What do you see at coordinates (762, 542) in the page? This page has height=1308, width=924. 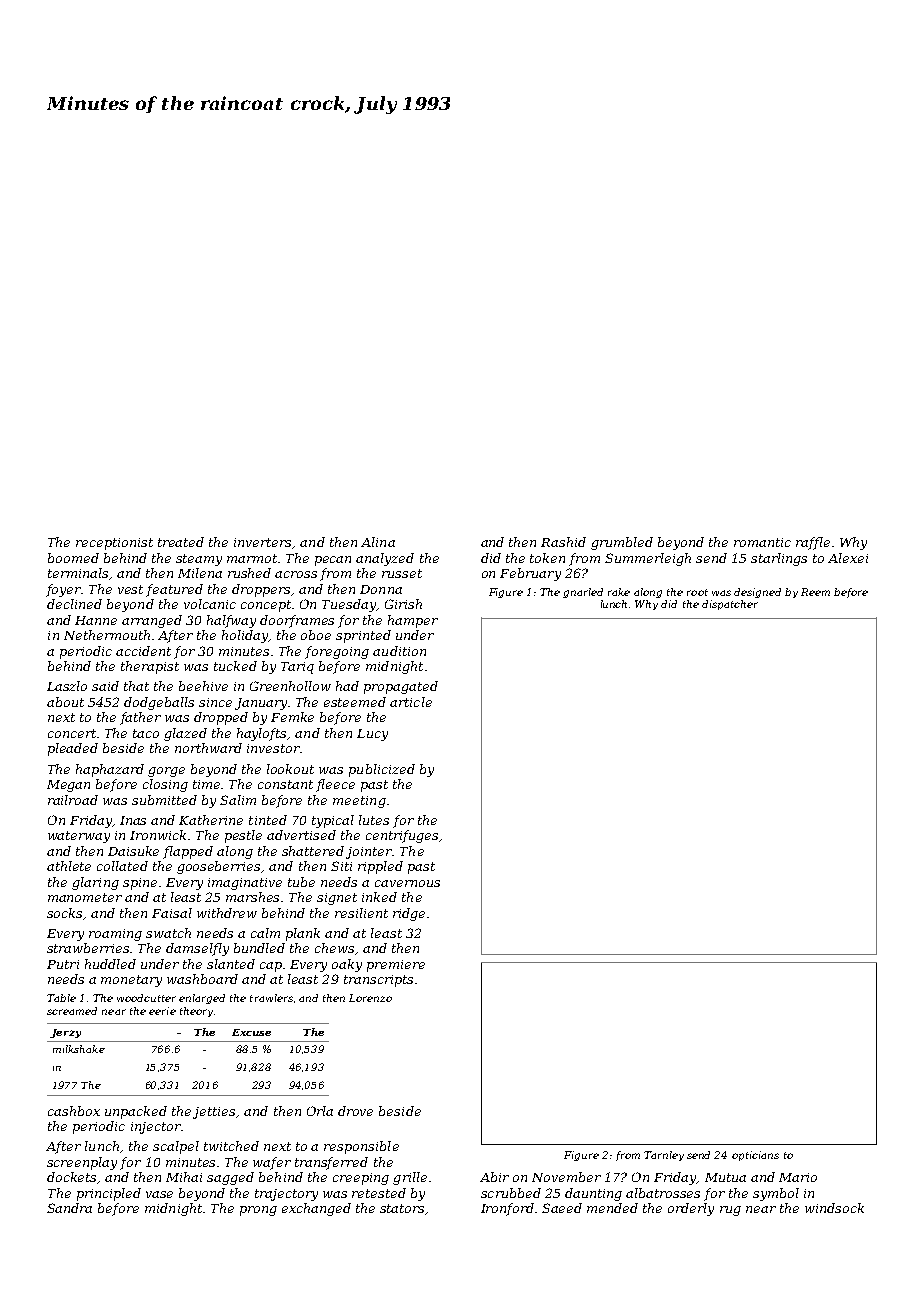 I see `romantic` at bounding box center [762, 542].
